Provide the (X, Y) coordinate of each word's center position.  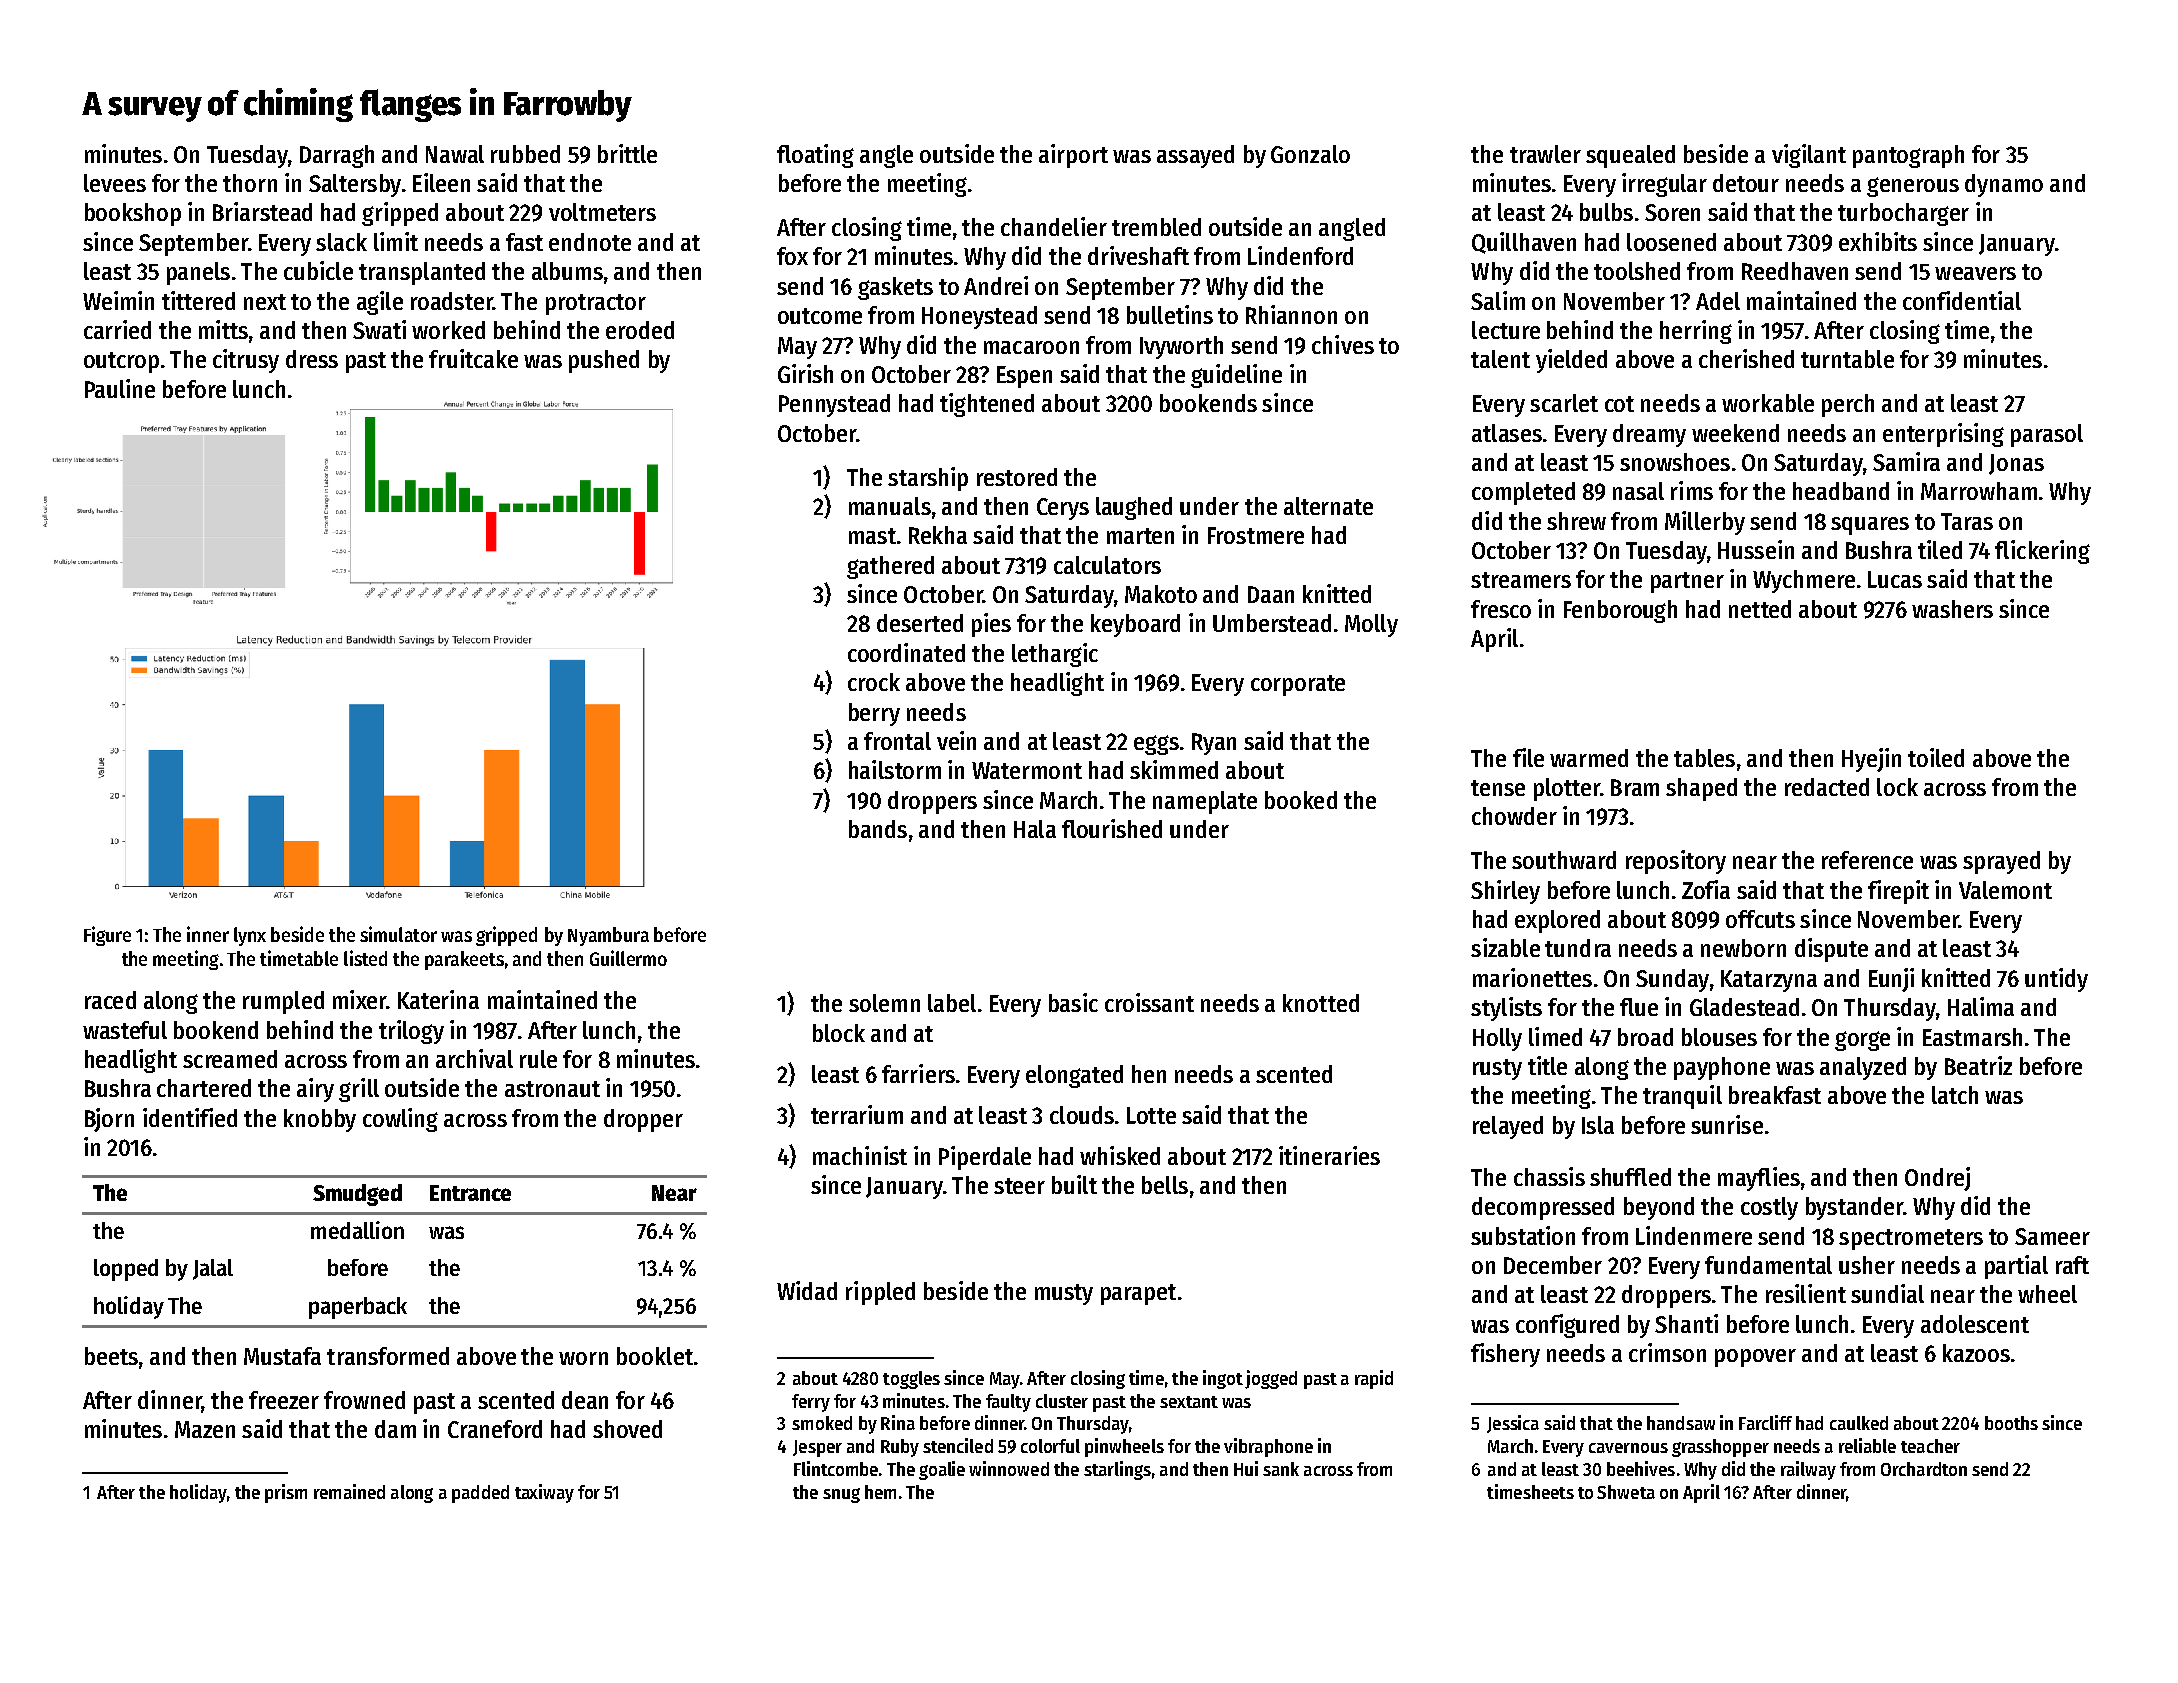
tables (1704, 758)
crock (874, 682)
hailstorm (895, 769)
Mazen (205, 1429)
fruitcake (473, 358)
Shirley (1505, 892)
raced (110, 1000)
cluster (1062, 1401)
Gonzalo (1310, 154)
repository (1676, 862)
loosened (1671, 242)
